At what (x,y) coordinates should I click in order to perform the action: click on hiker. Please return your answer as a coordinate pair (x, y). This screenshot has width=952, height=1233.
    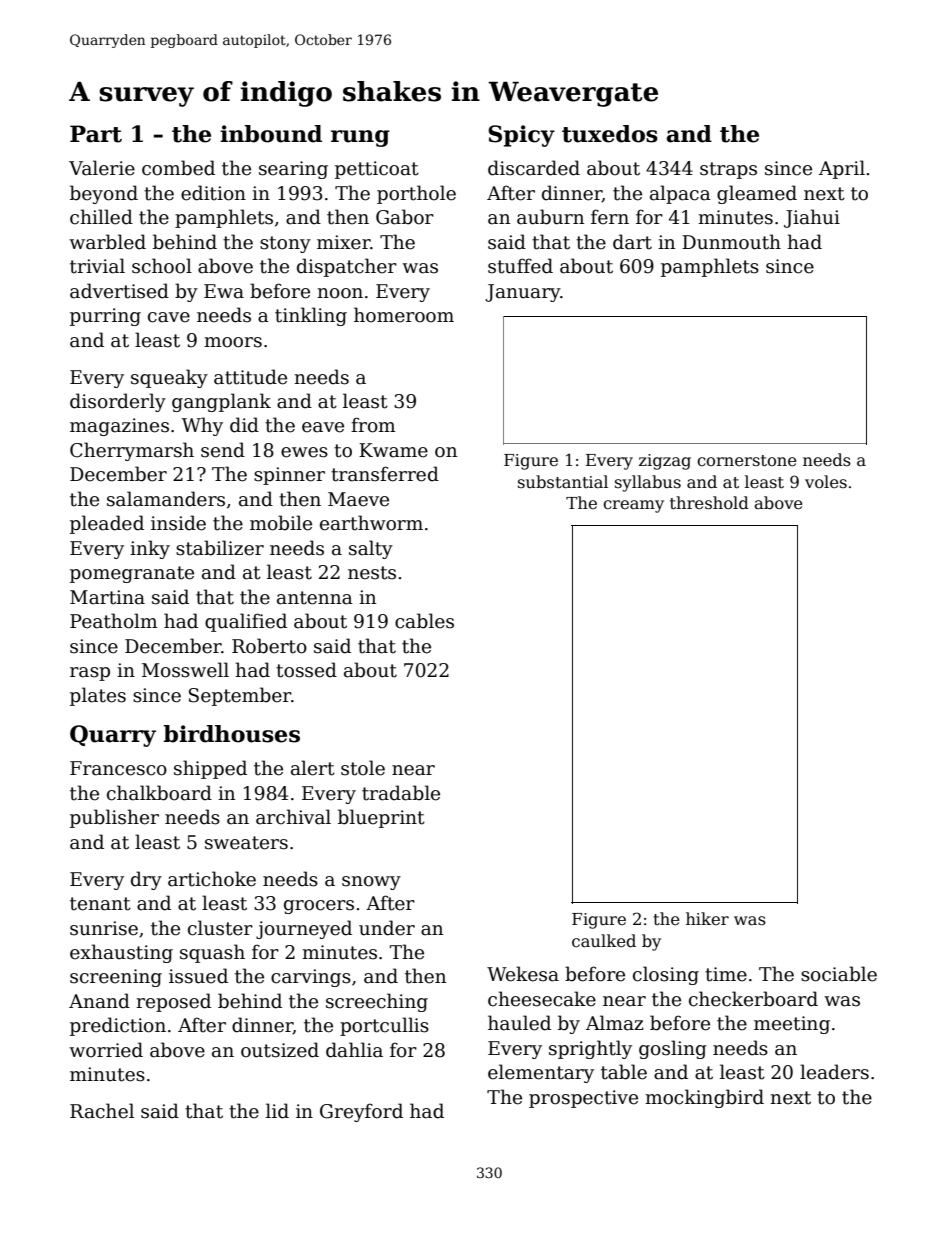
    Looking at the image, I should click on (707, 918).
